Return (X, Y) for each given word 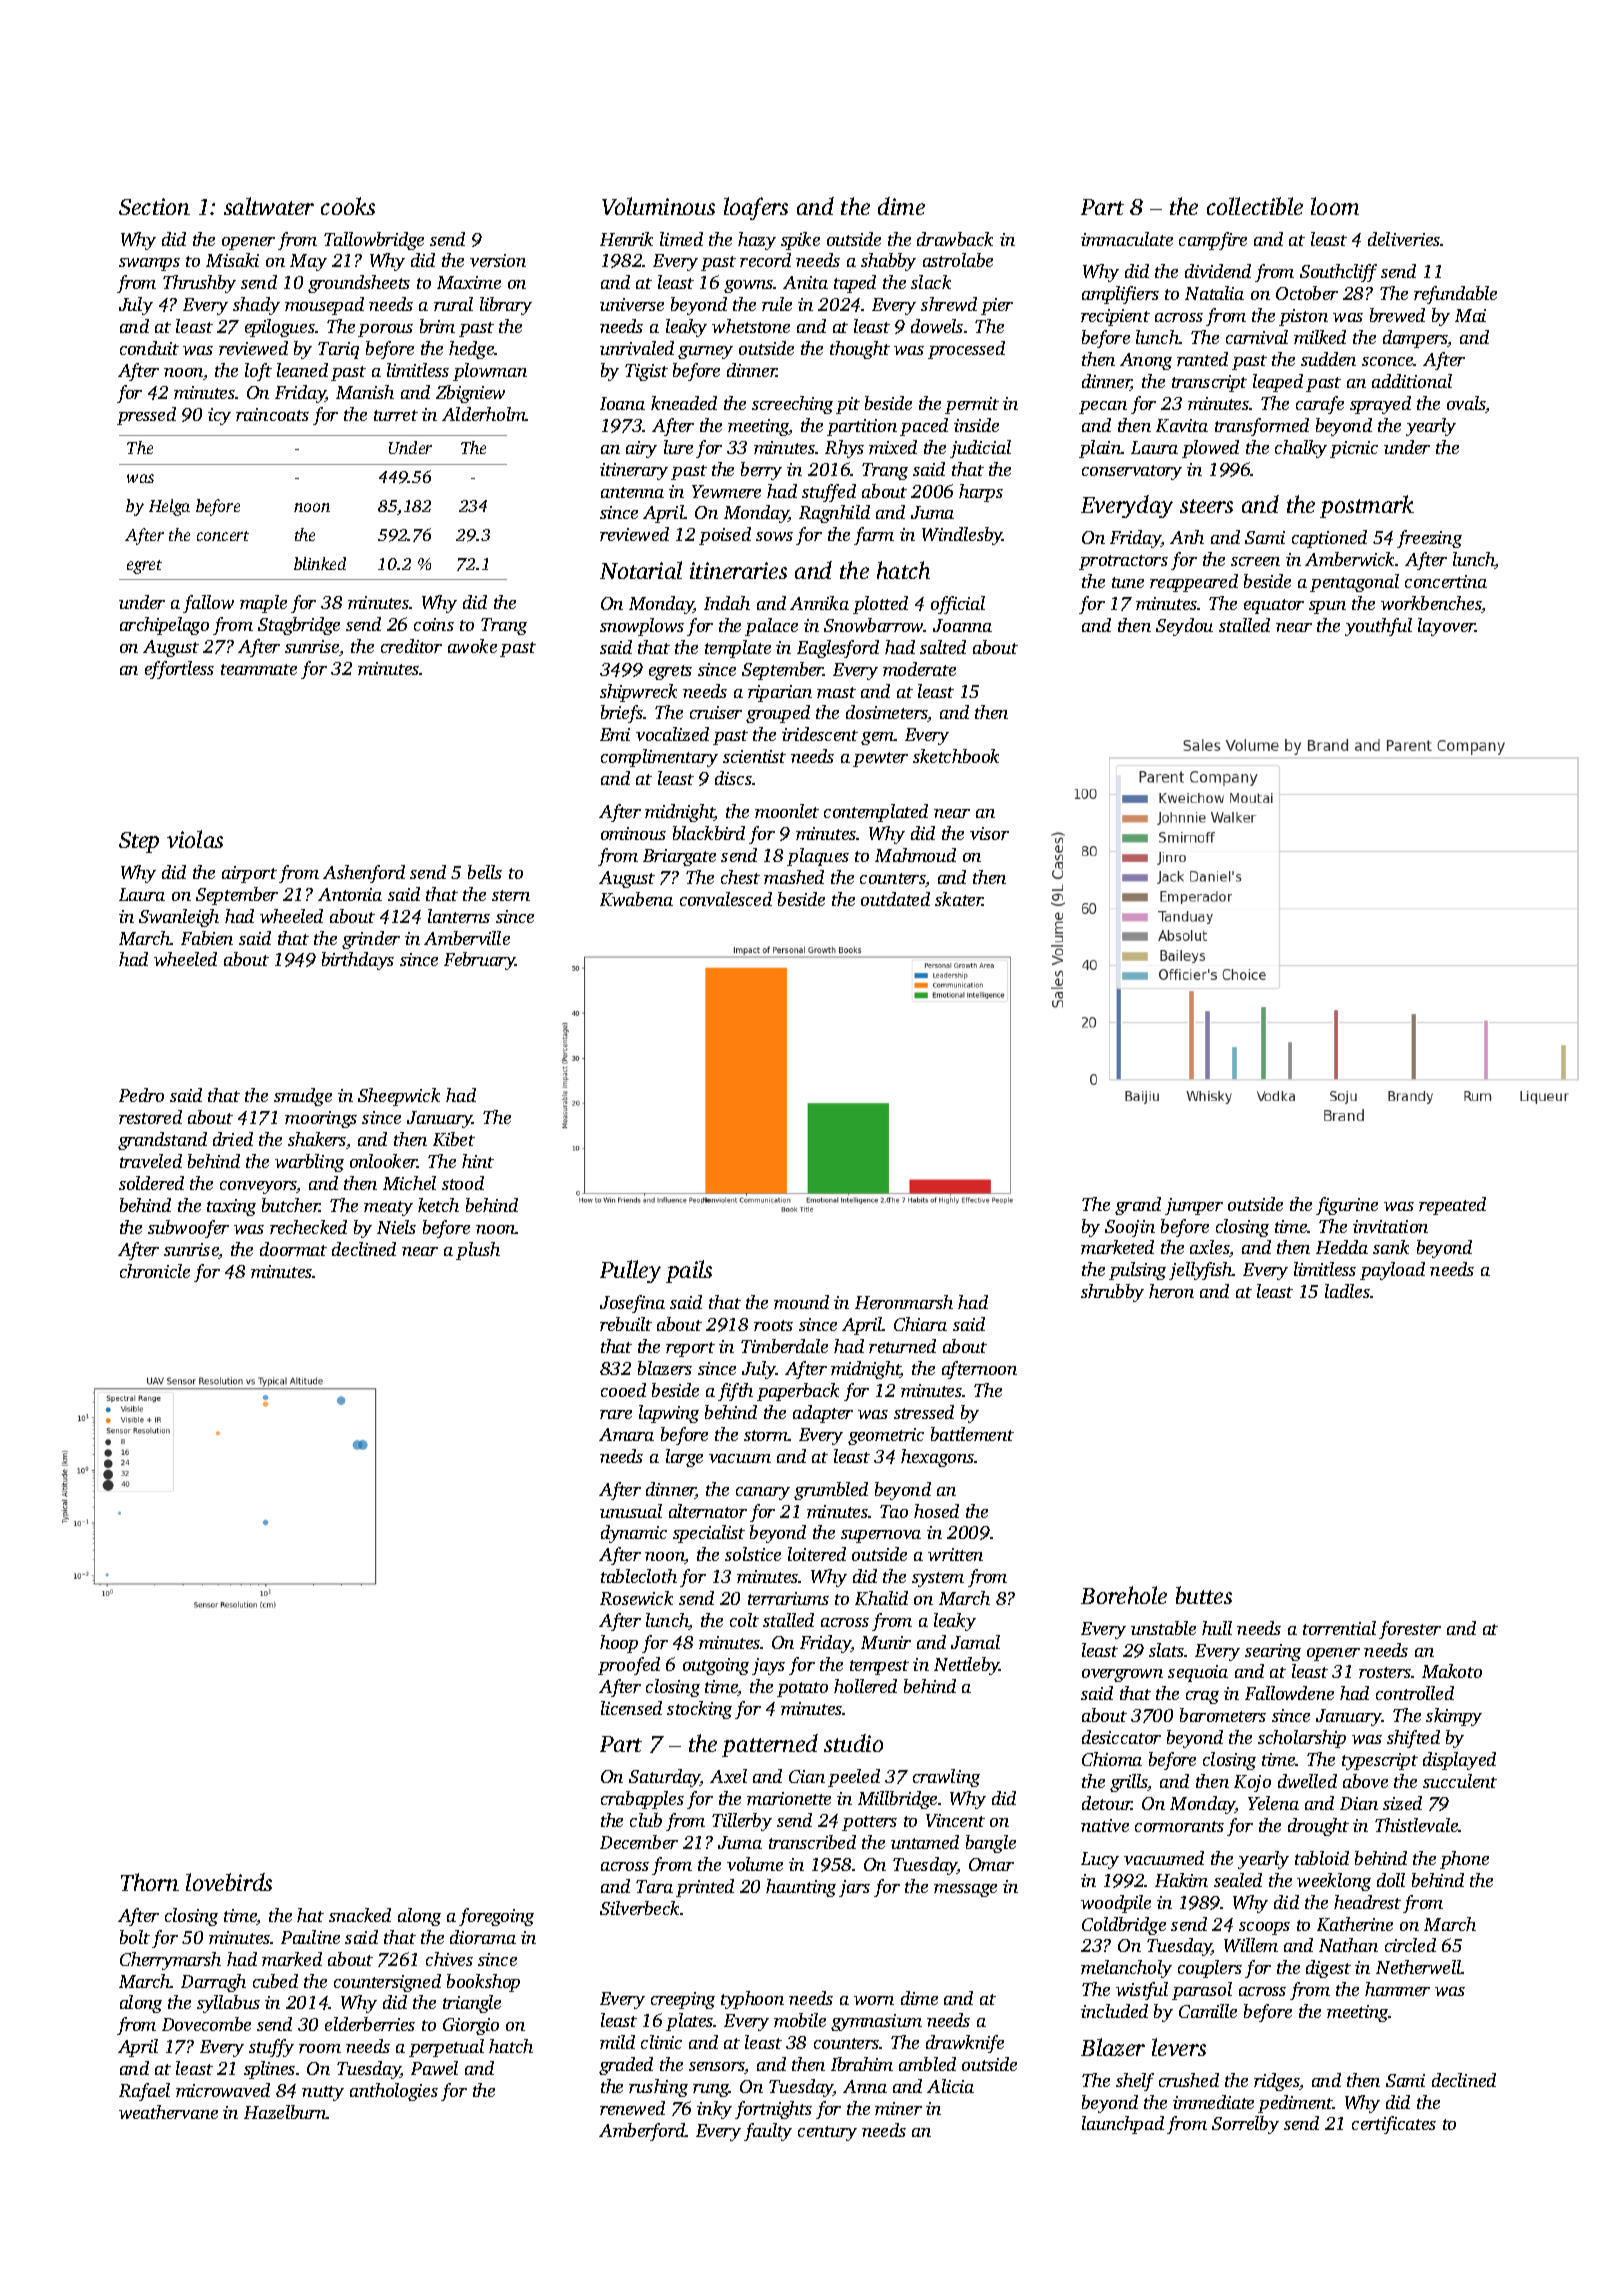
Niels (396, 1227)
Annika (819, 603)
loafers (756, 208)
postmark (1367, 506)
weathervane (168, 2112)
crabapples (642, 1800)
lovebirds (229, 1882)
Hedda (1342, 1247)
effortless (179, 670)
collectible (1255, 206)
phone (1464, 1860)
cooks (348, 206)
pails (689, 1271)
